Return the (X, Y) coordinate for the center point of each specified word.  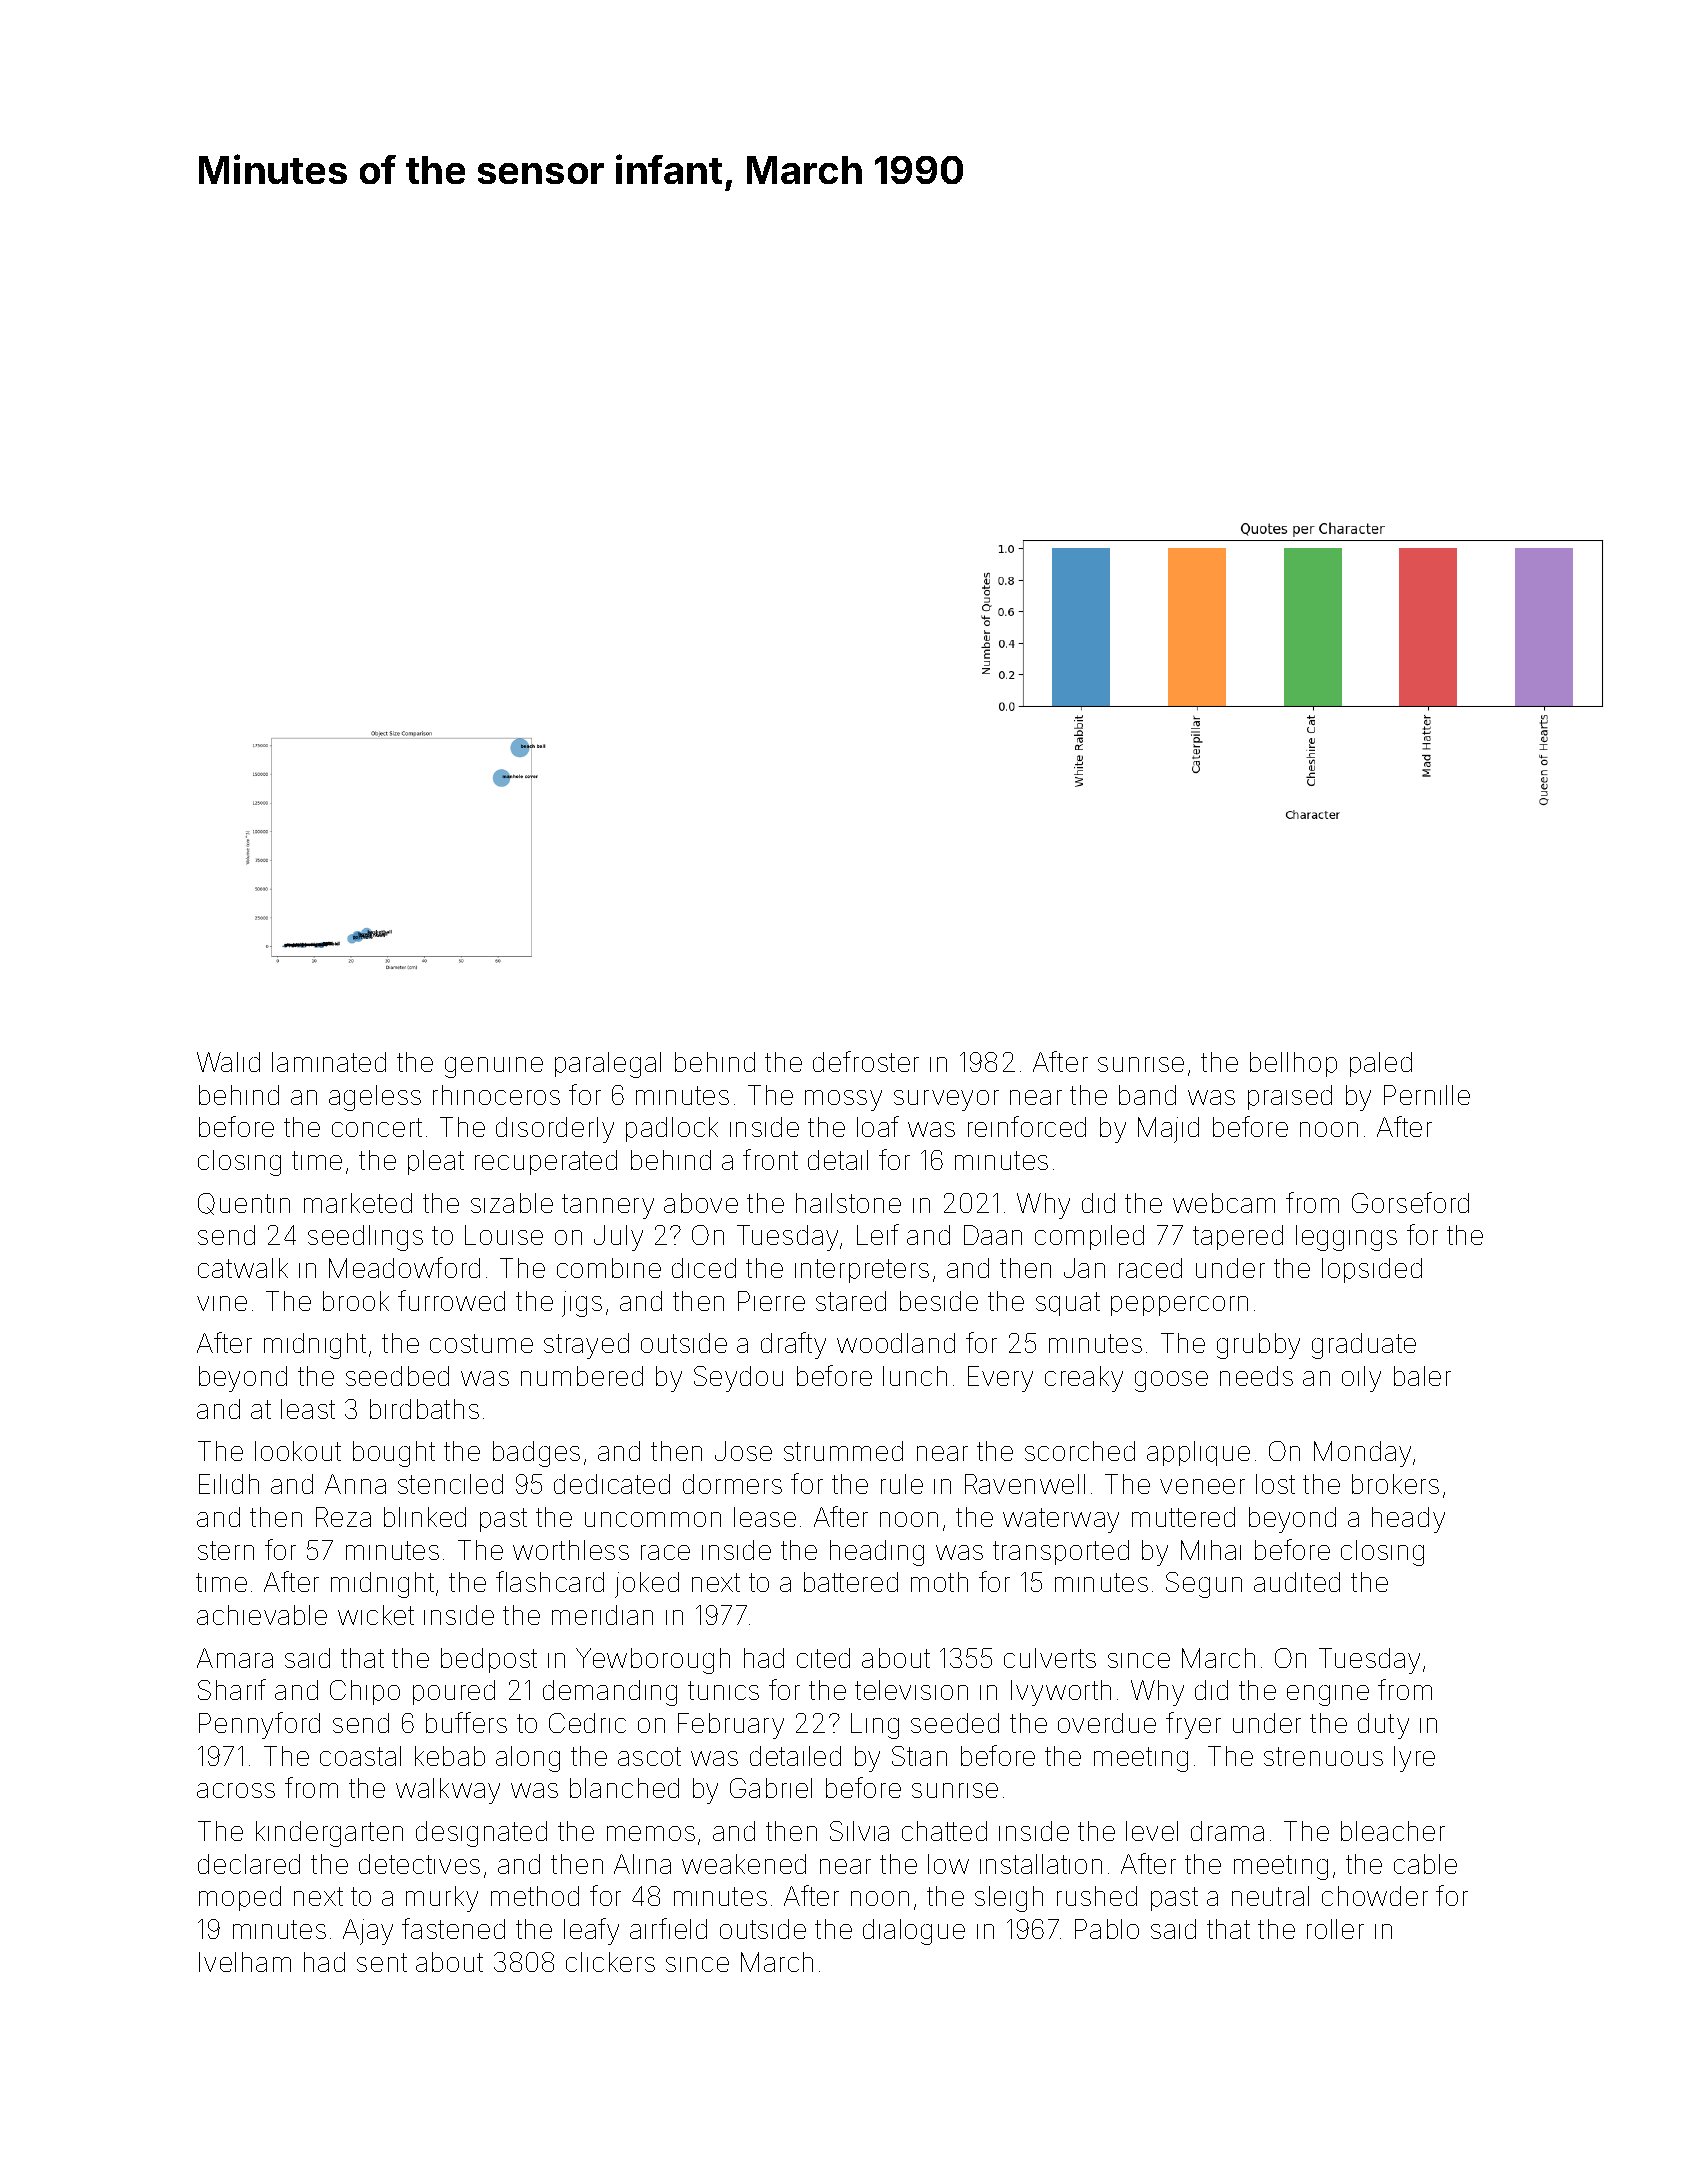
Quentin (244, 1204)
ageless (375, 1098)
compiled (1089, 1237)
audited (1297, 1582)
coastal (360, 1756)
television (911, 1690)
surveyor (946, 1100)
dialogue (914, 1932)
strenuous (1323, 1756)
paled (1381, 1064)
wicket (376, 1615)
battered (851, 1582)
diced (704, 1268)
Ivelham (245, 1962)
